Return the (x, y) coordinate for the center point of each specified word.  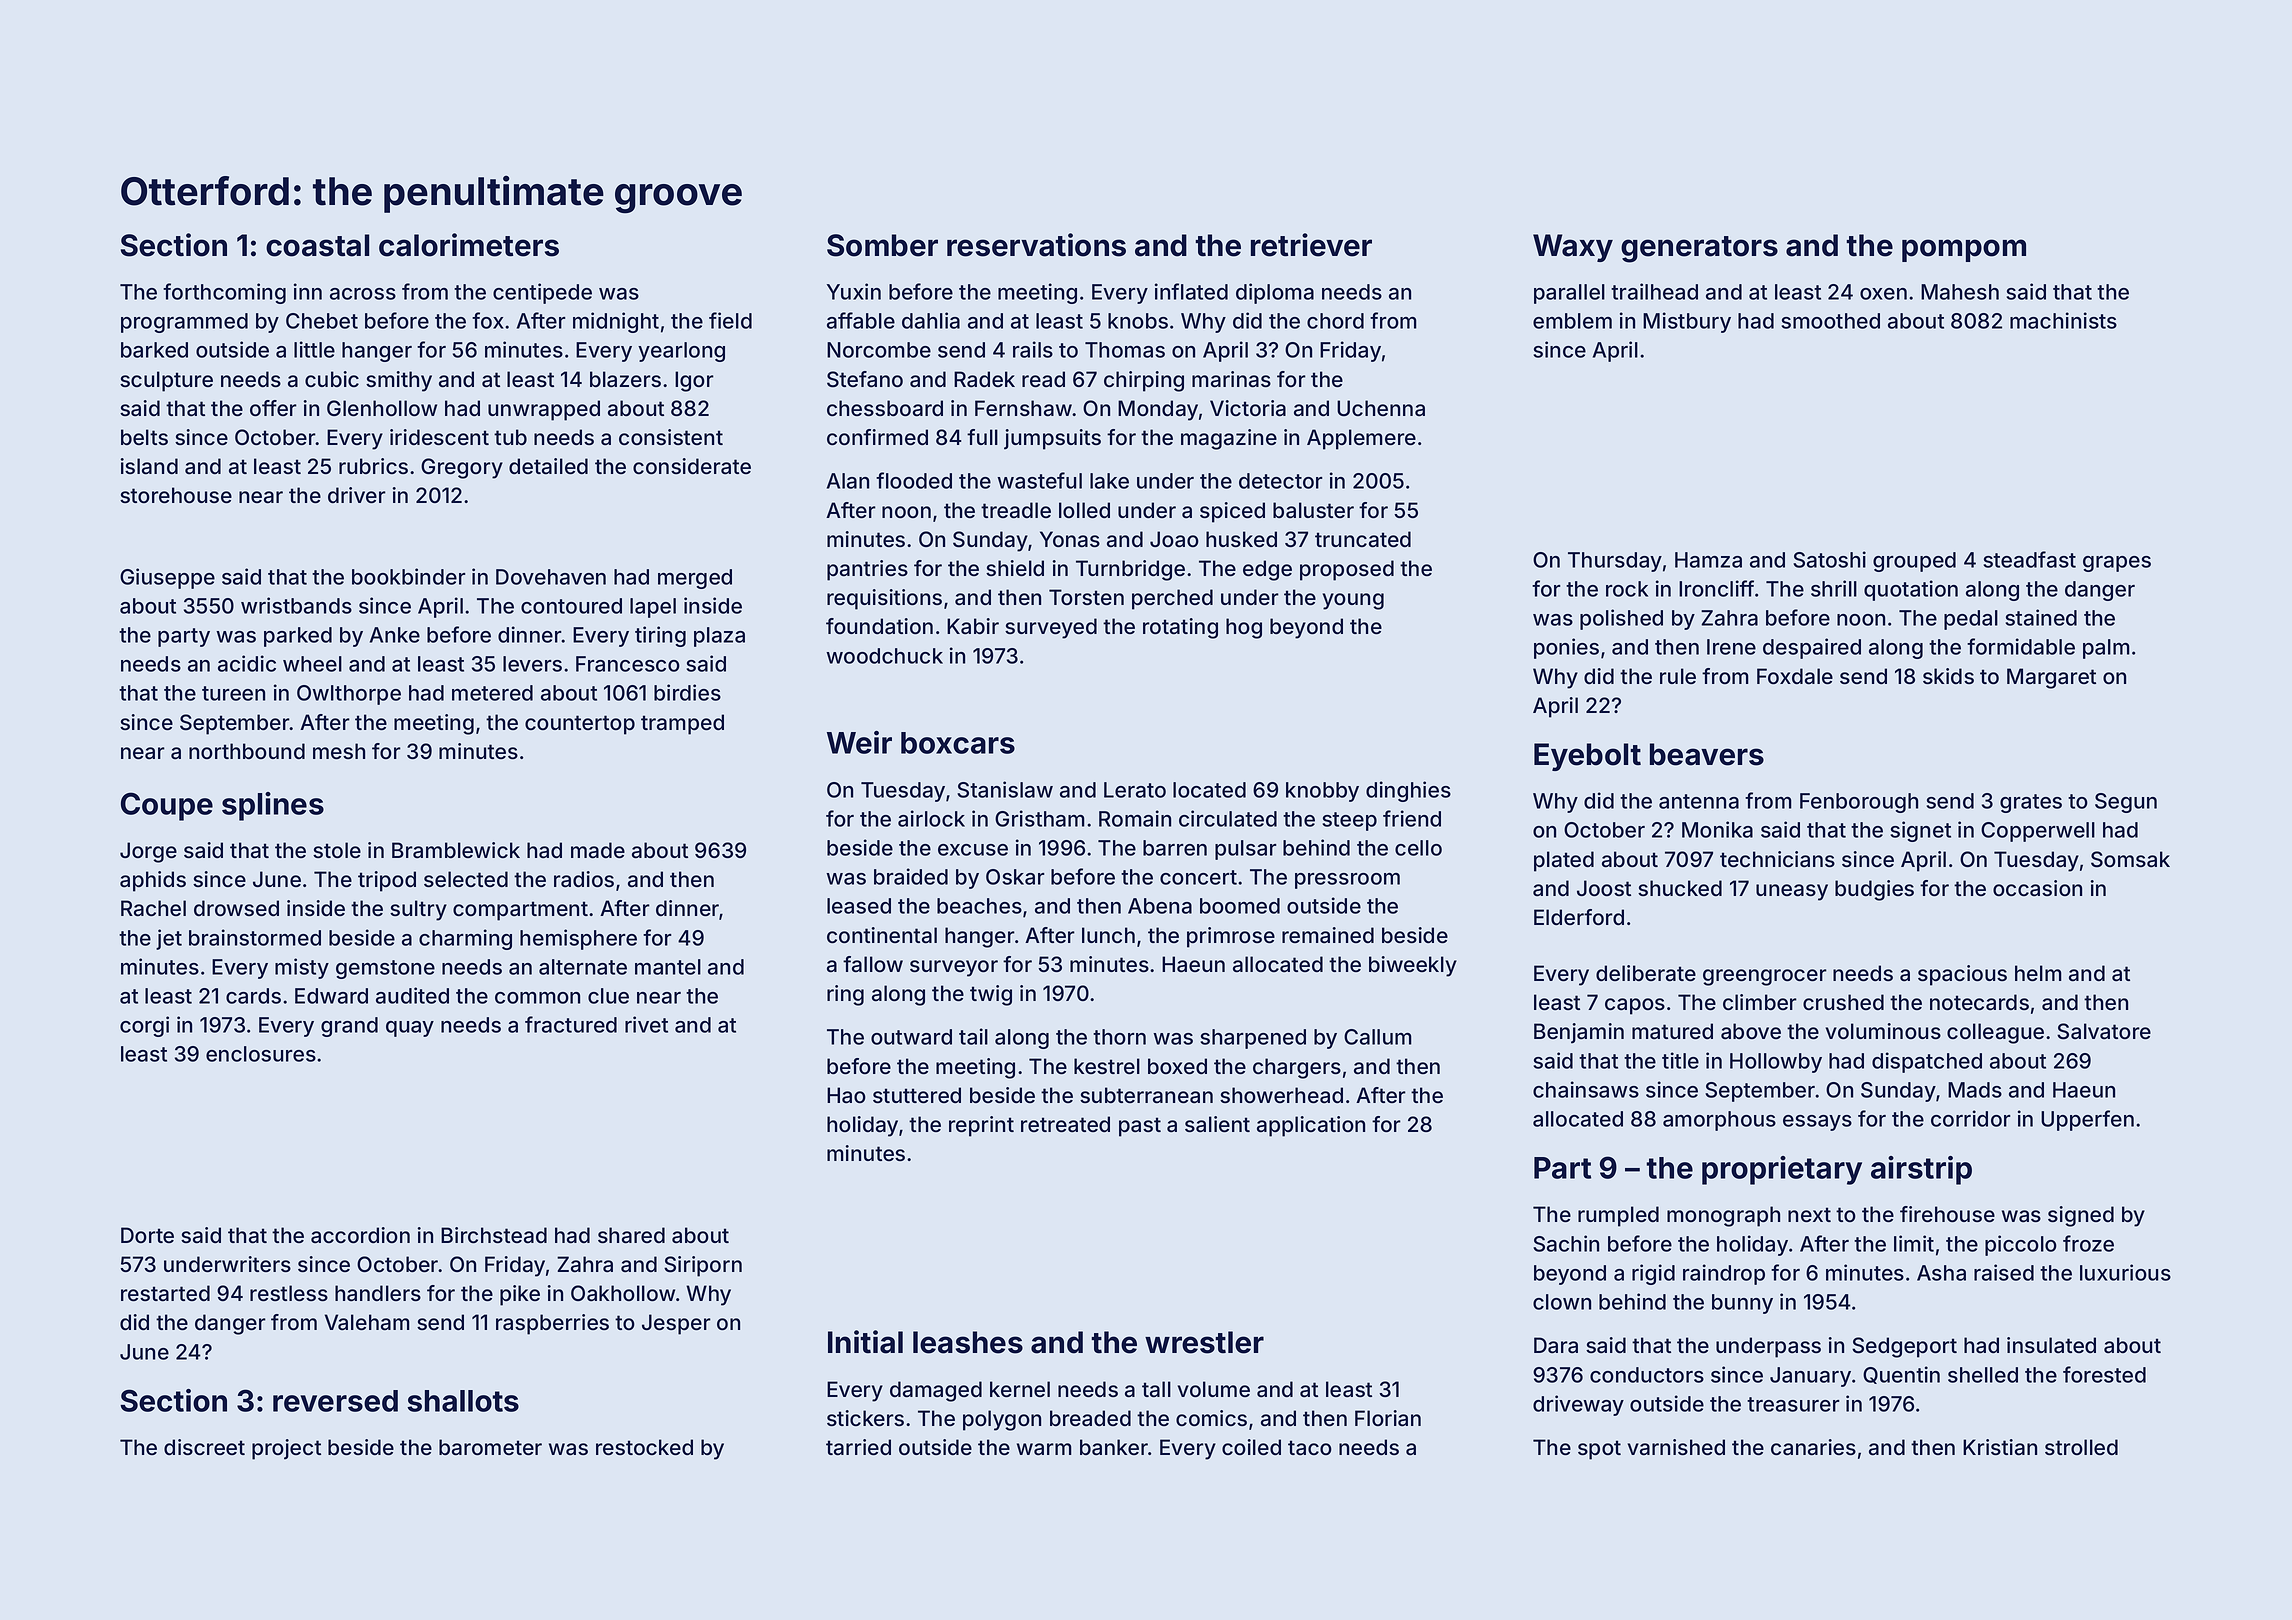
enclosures (261, 1054)
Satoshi (1829, 559)
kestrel (1107, 1066)
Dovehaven (551, 577)
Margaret (2051, 678)
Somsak (2130, 859)
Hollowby (1776, 1063)
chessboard (885, 408)
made (598, 850)
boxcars (958, 743)
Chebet (322, 321)
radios (584, 879)
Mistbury (1687, 322)
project (286, 1449)
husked (1241, 539)
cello (1418, 848)
